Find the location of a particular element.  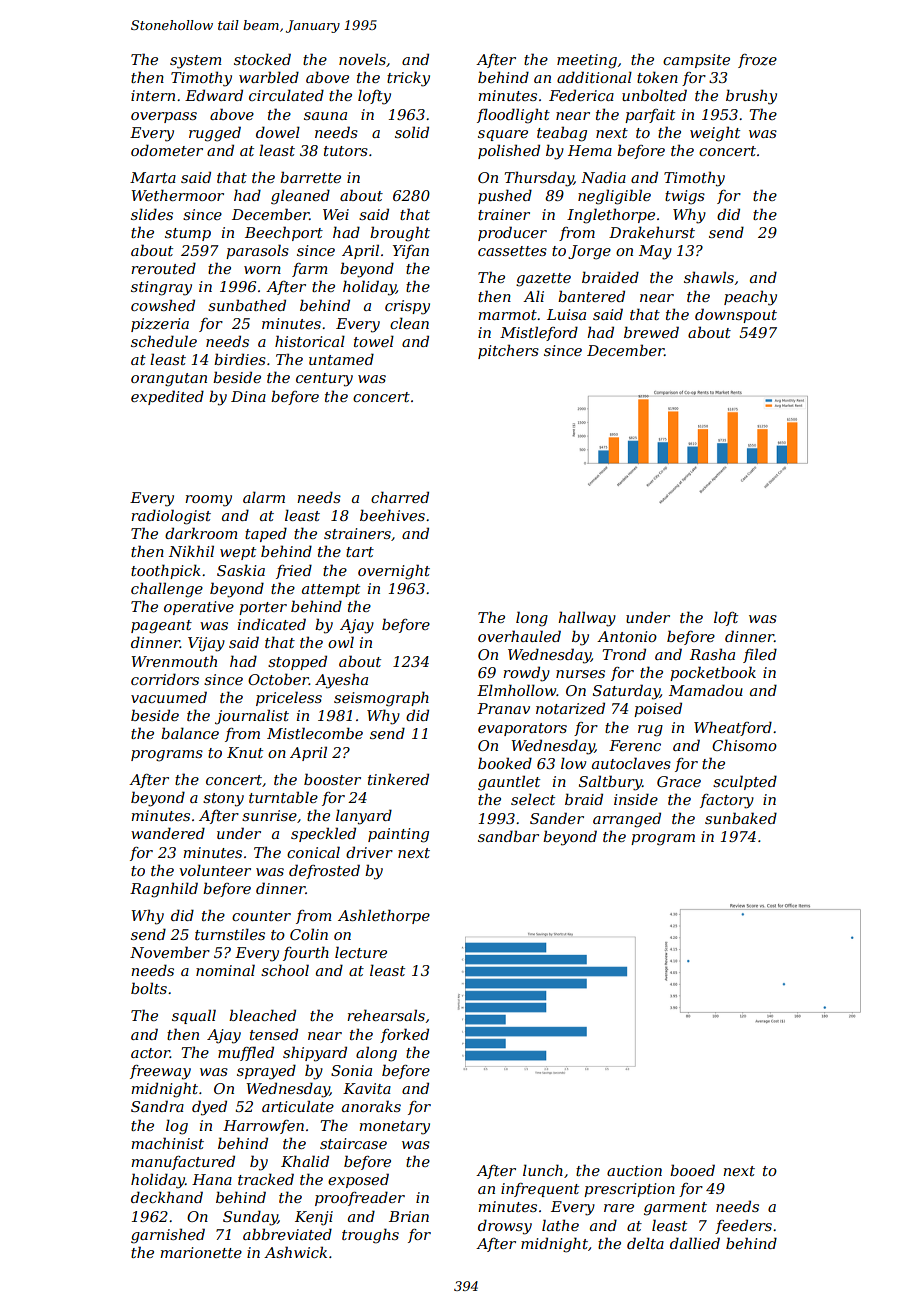

seismograph is located at coordinates (381, 699).
